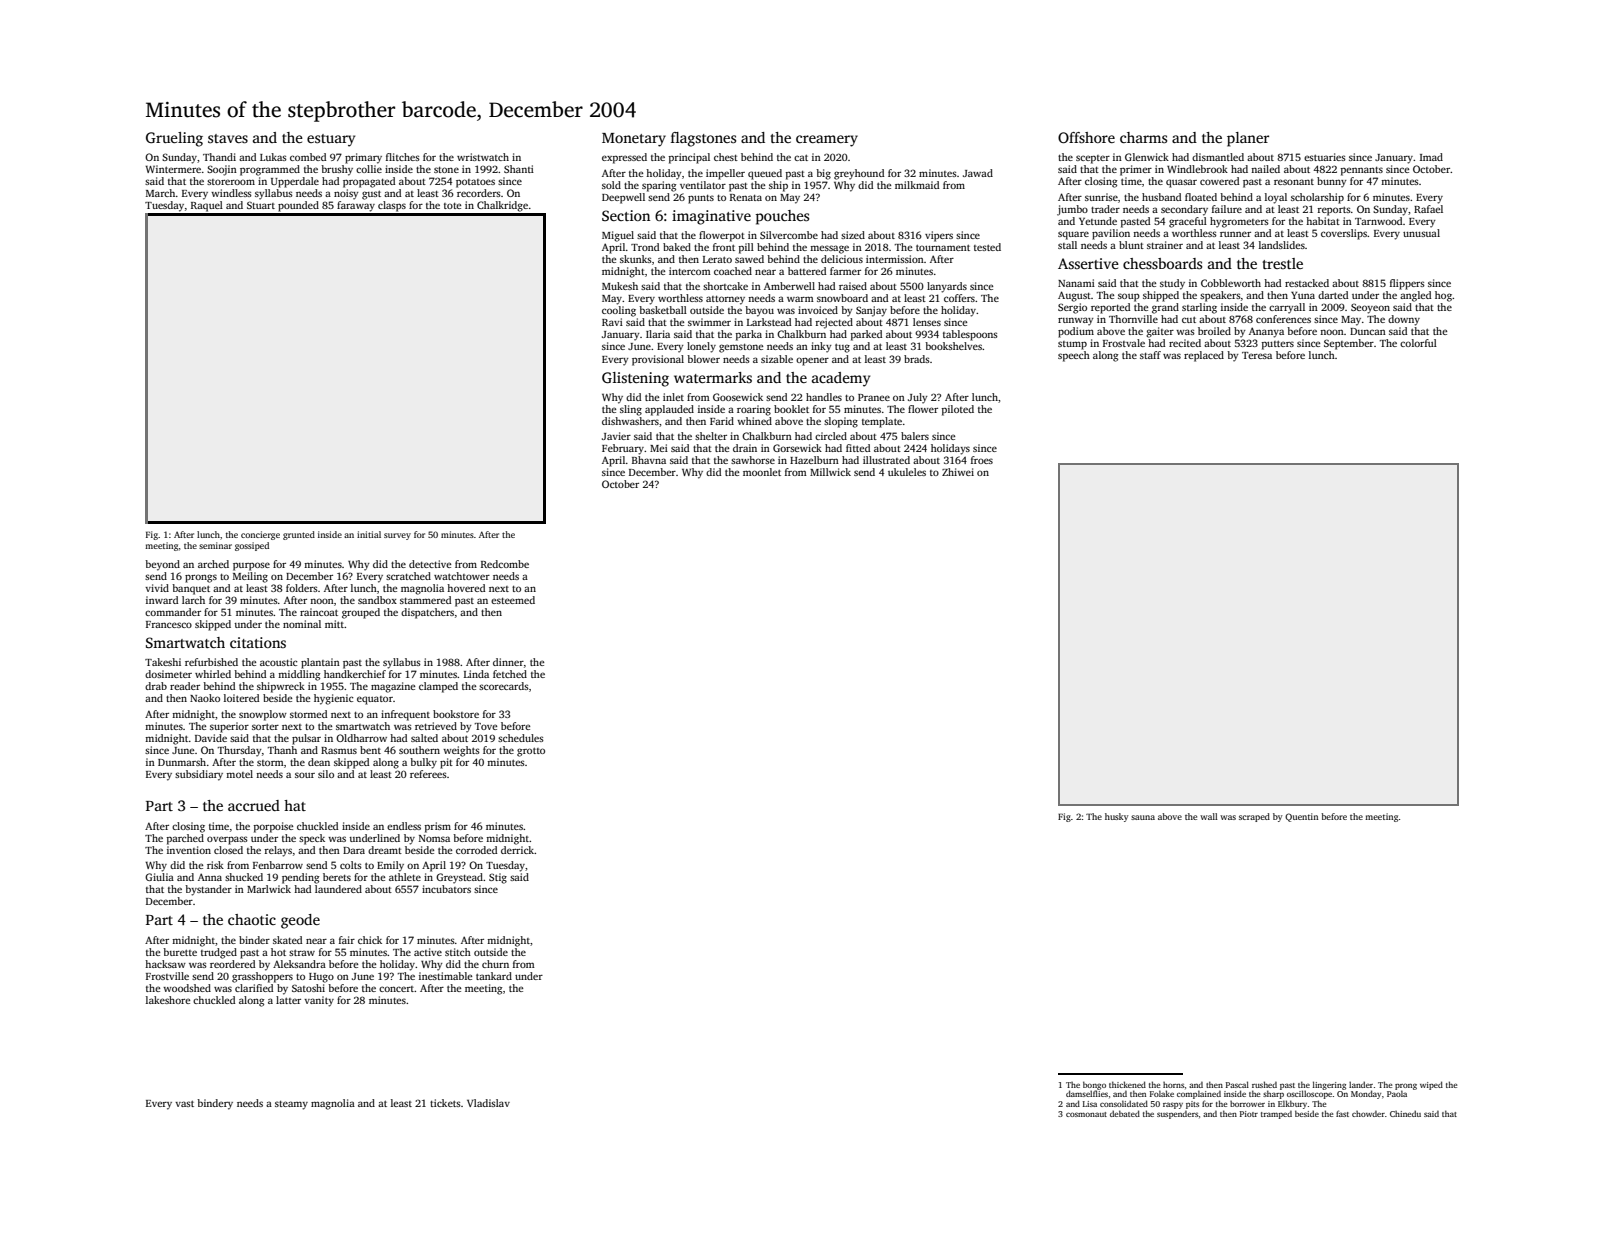  I want to click on Teresa, so click(1257, 355).
